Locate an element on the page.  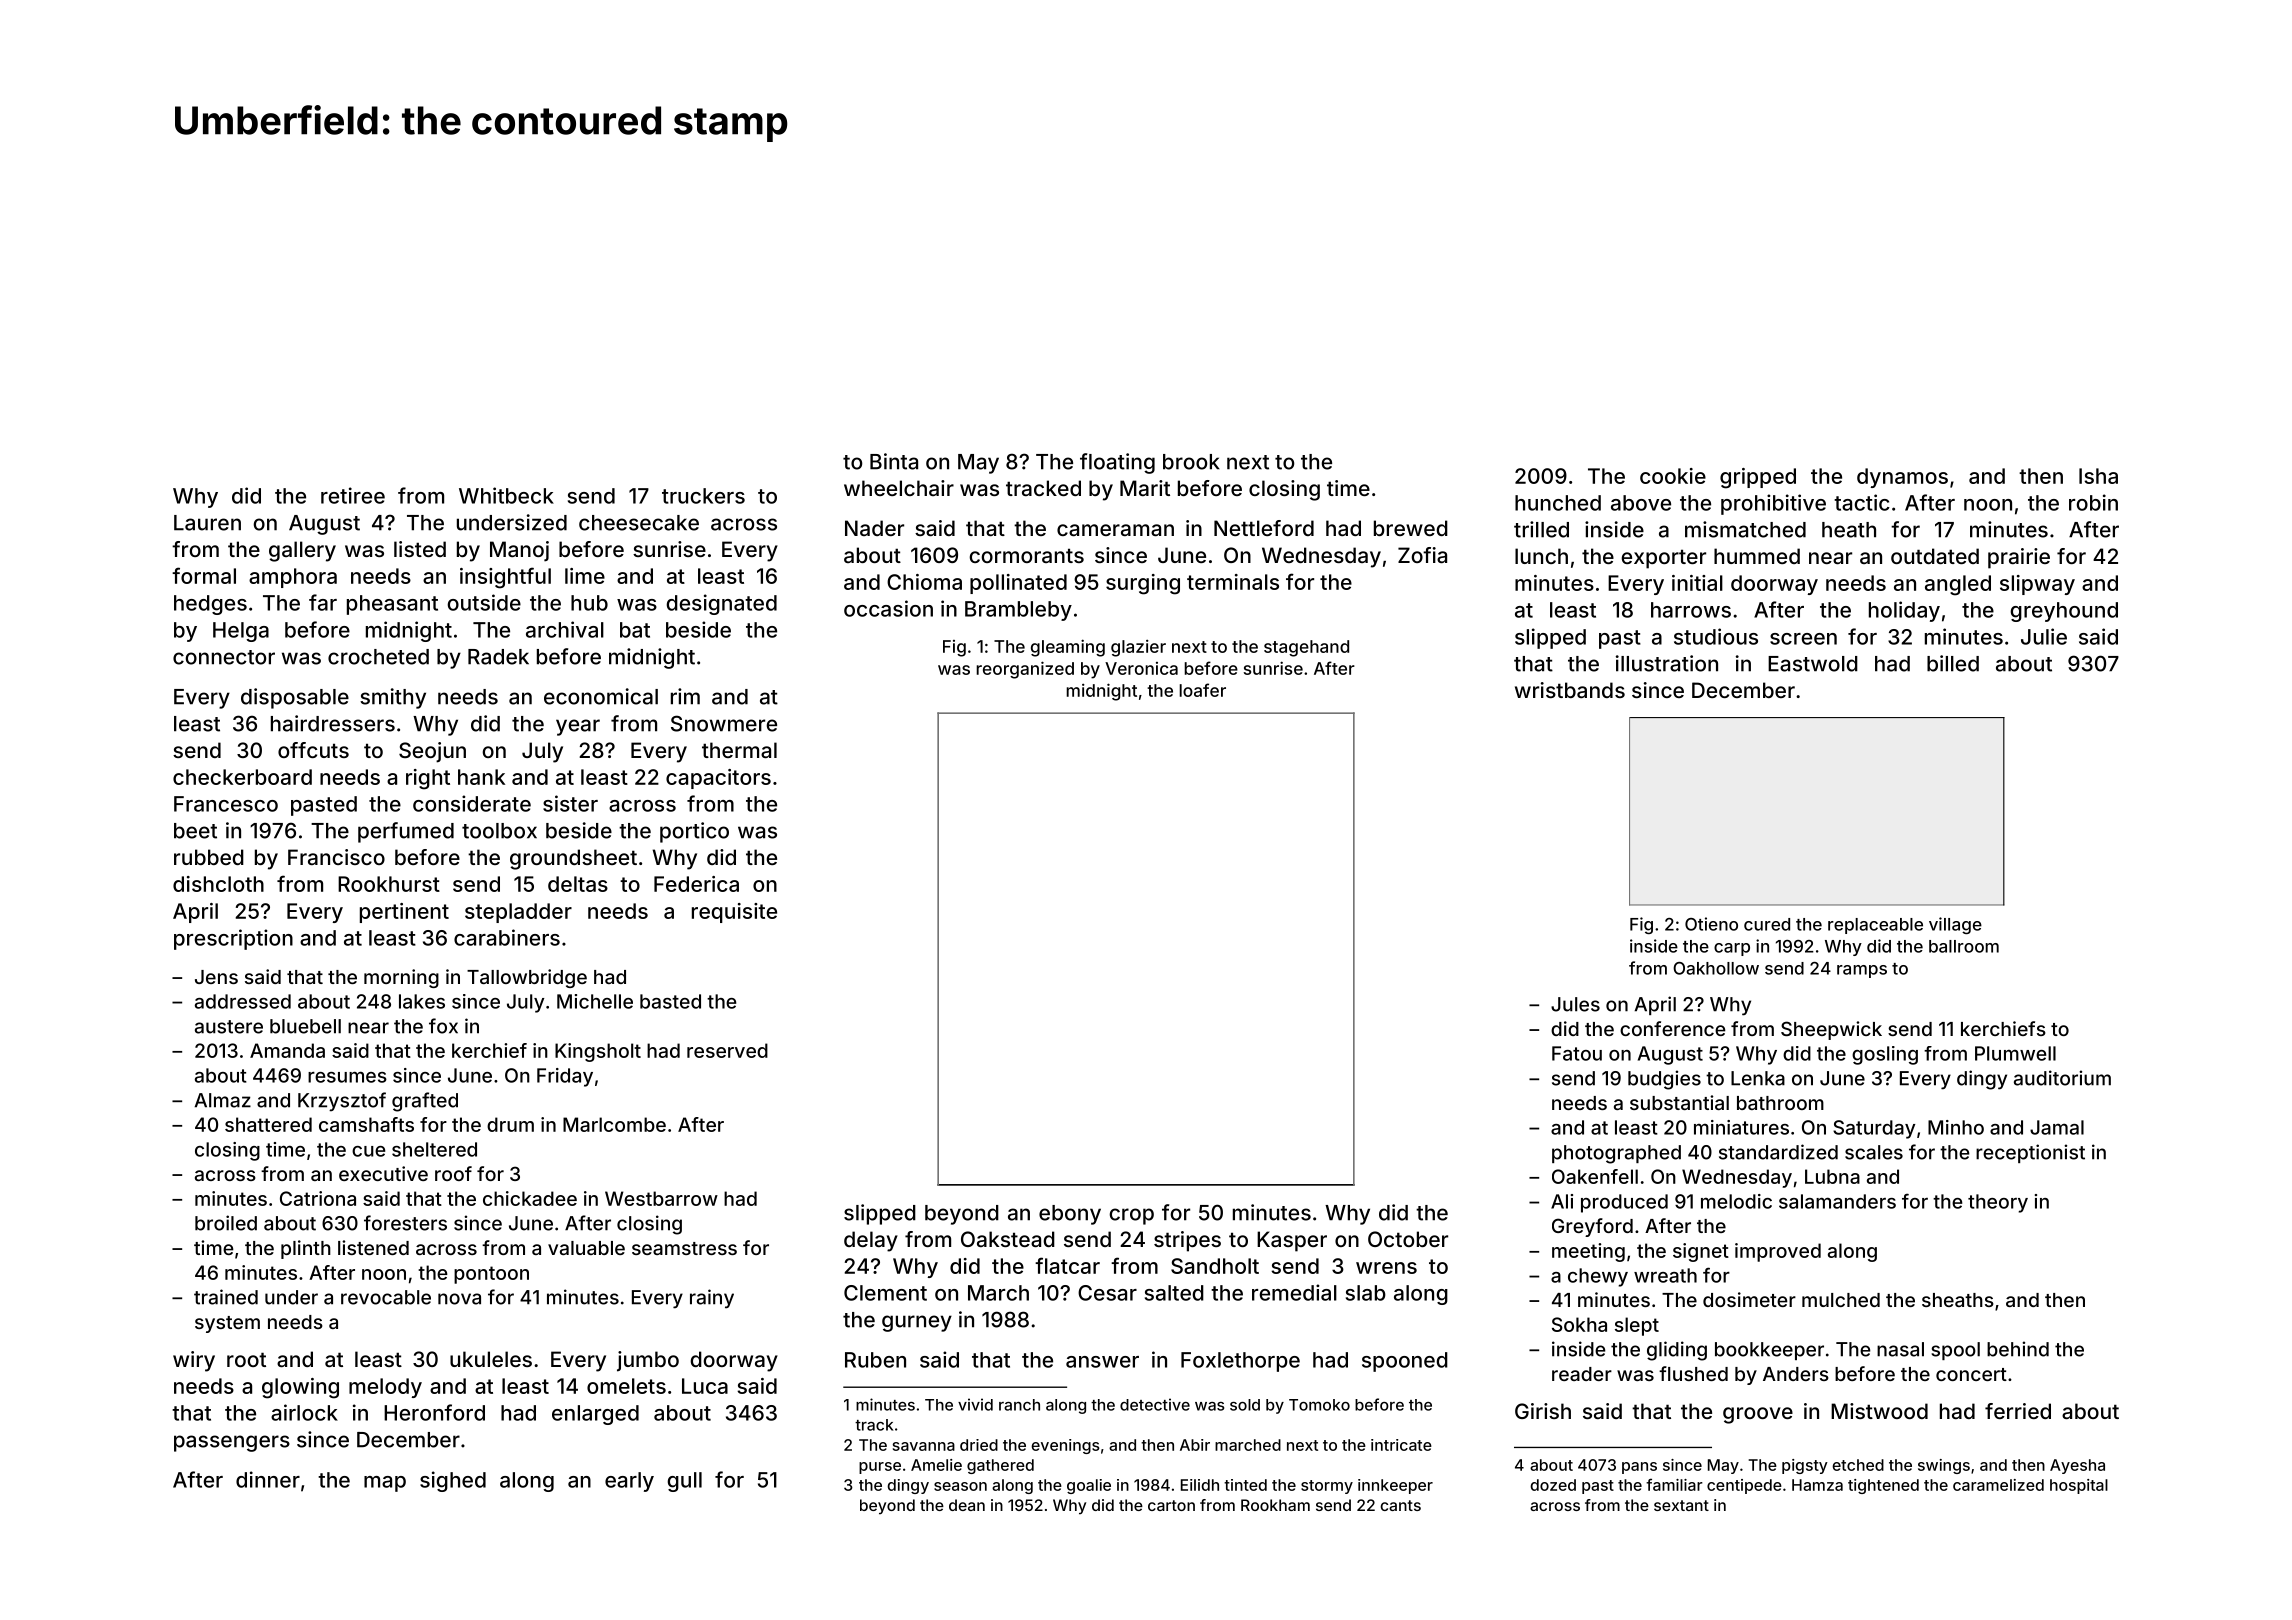
Plumwell is located at coordinates (2015, 1053).
